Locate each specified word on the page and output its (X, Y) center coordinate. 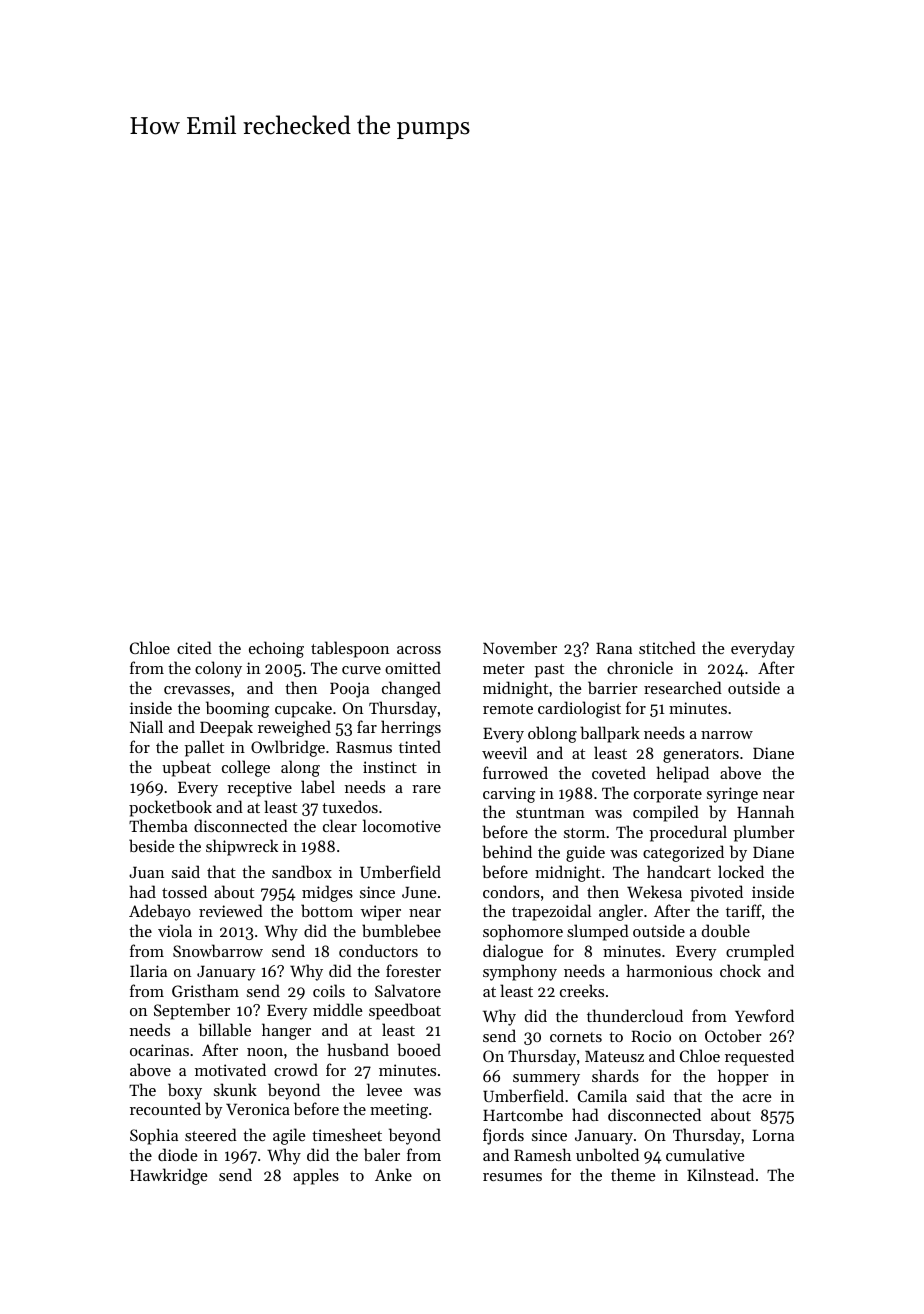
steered (211, 1134)
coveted (619, 772)
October (733, 1035)
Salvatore (408, 990)
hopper (743, 1077)
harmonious (669, 970)
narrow (727, 735)
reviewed (231, 910)
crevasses (197, 690)
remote (508, 709)
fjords (503, 1136)
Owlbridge (288, 748)
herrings (411, 728)
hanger (286, 1031)
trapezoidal (551, 912)
